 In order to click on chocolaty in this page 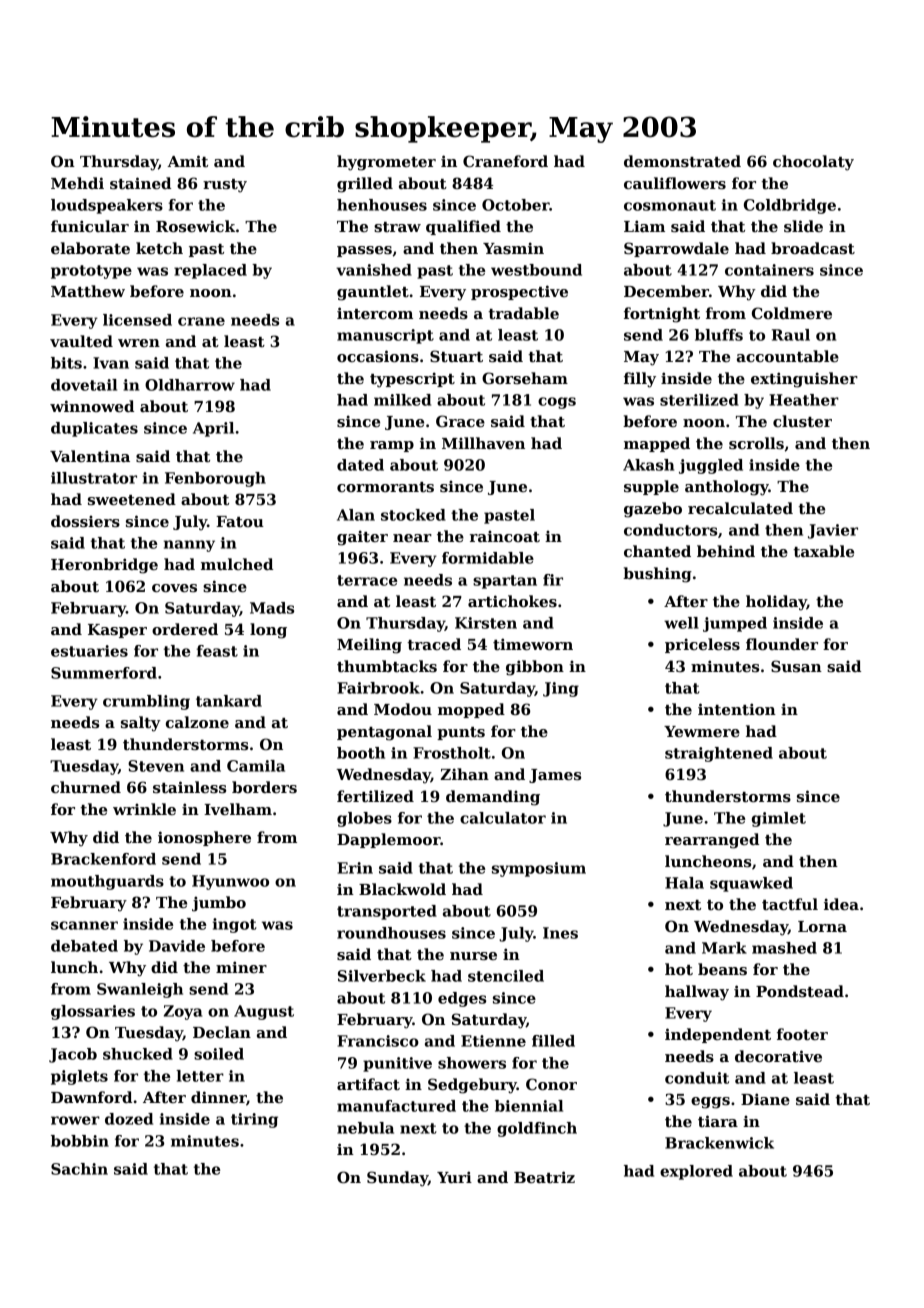, I will do `click(813, 163)`.
